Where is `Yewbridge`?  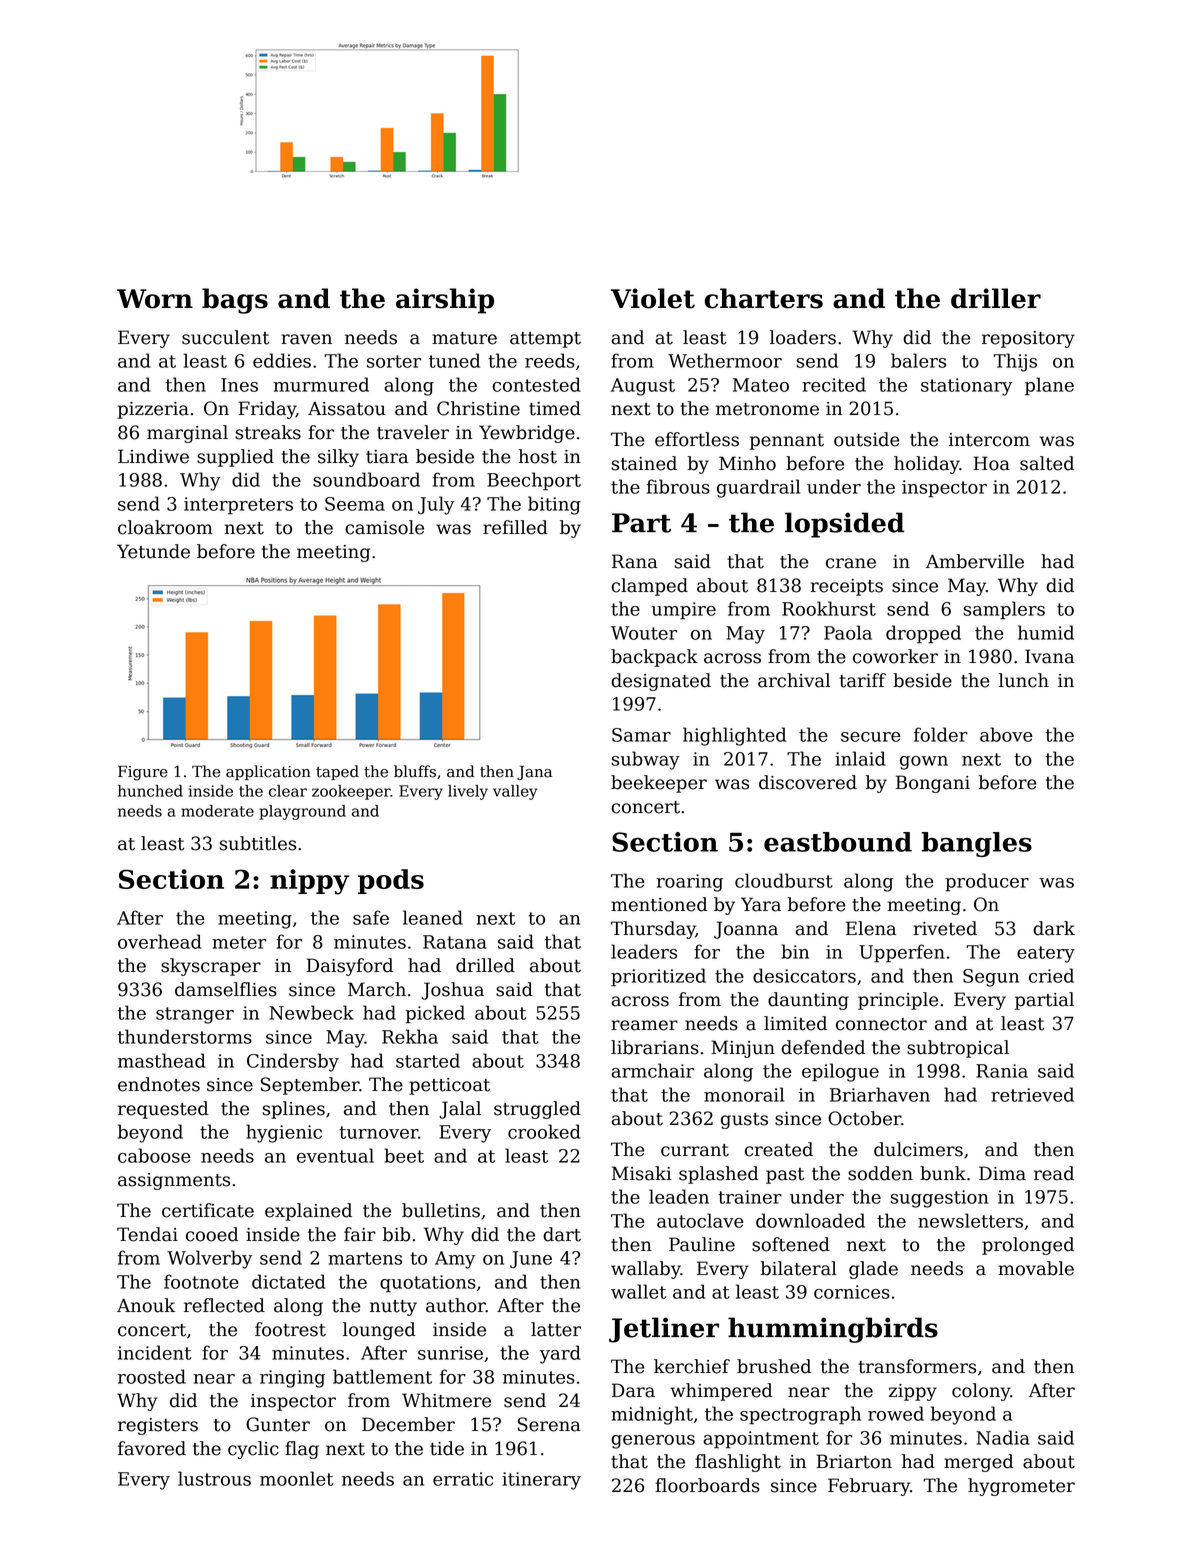 Yewbridge is located at coordinates (527, 434).
